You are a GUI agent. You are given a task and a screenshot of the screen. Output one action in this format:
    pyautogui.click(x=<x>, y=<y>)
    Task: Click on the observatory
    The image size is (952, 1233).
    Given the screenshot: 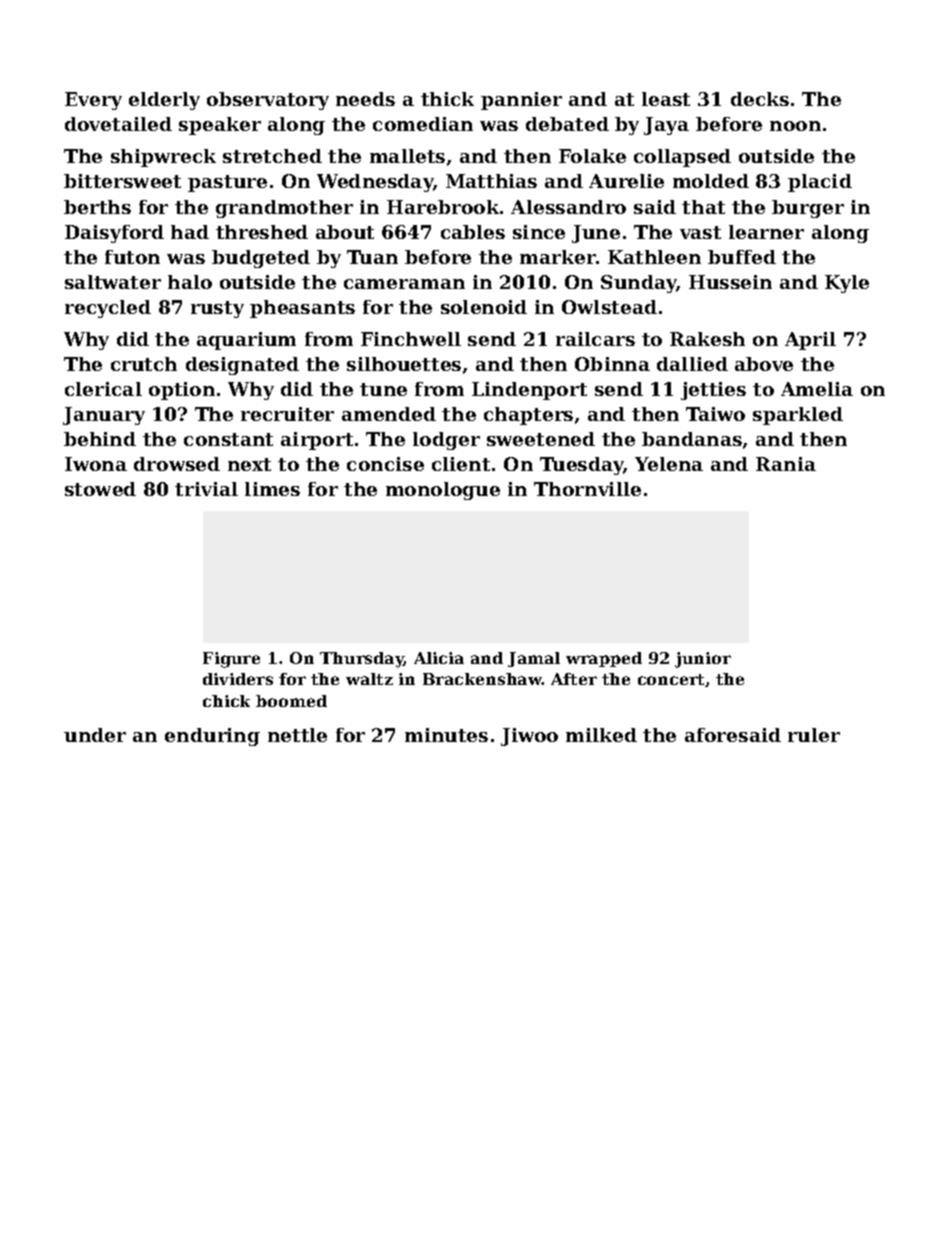 What is the action you would take?
    pyautogui.click(x=268, y=101)
